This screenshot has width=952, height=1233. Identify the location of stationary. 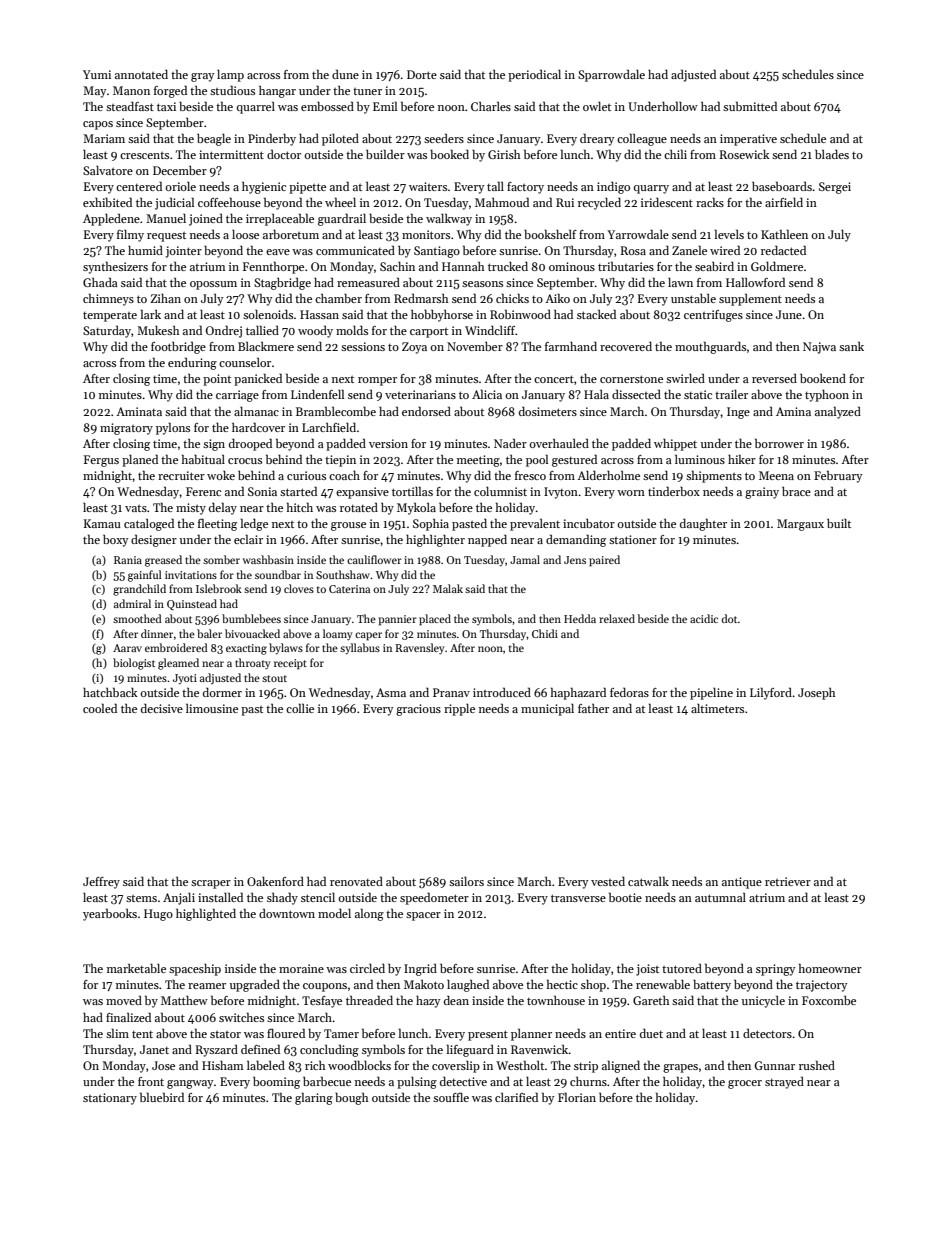
(110, 1099).
